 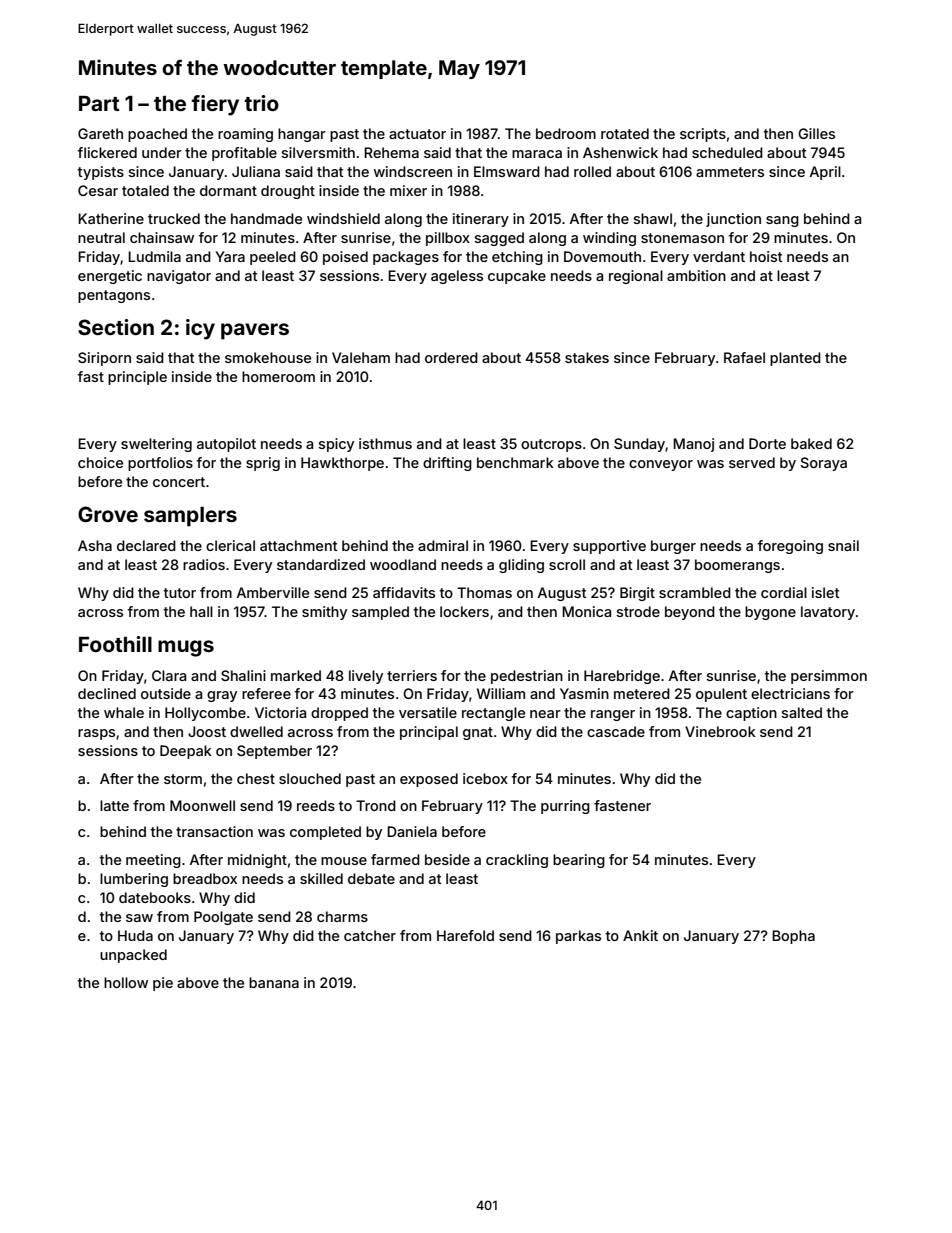 What do you see at coordinates (517, 277) in the page?
I see `cupcake` at bounding box center [517, 277].
